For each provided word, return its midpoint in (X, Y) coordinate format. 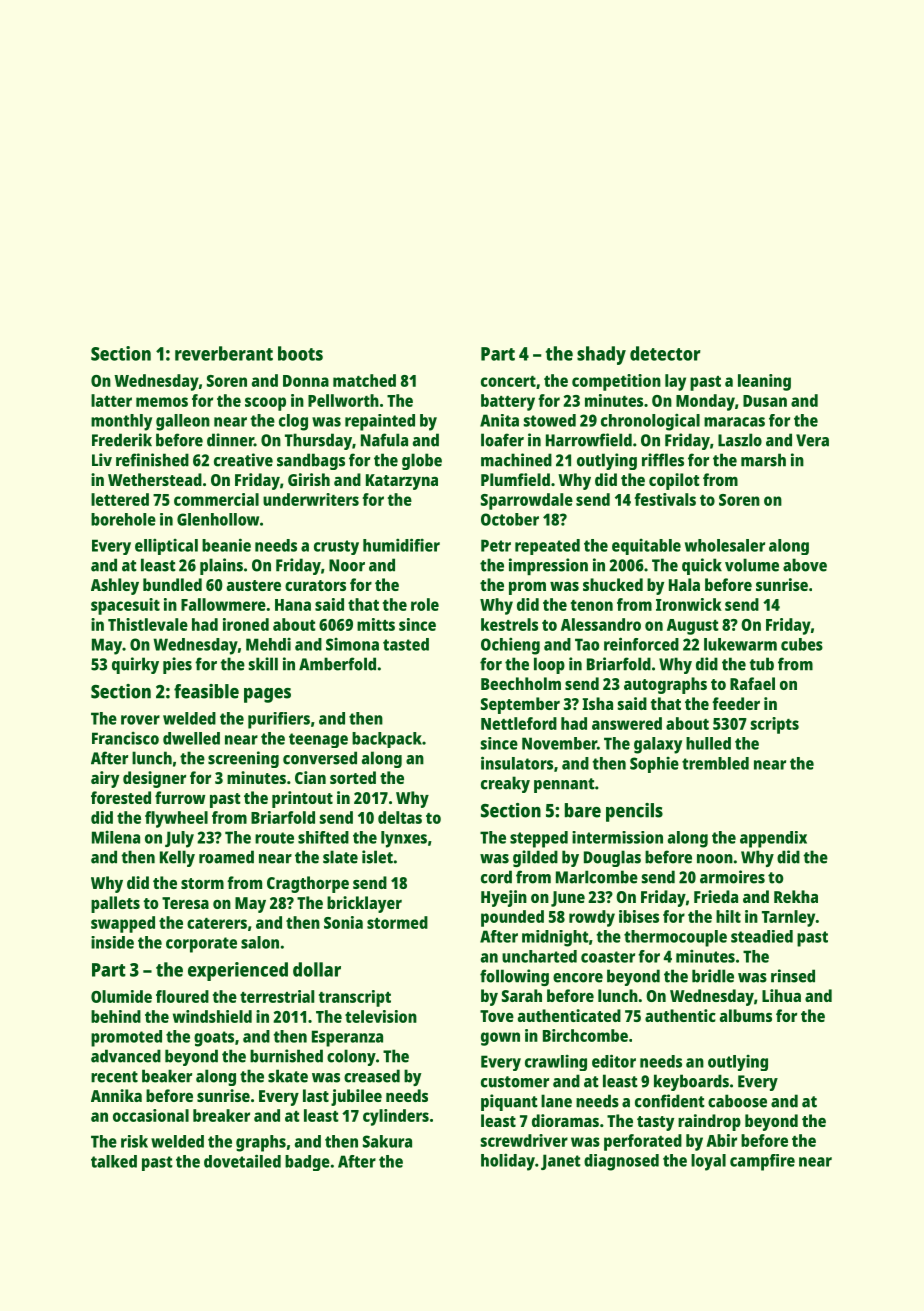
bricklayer (364, 904)
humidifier (401, 545)
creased (372, 1076)
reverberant (224, 353)
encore (578, 978)
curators (315, 585)
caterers (217, 923)
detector (665, 353)
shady (601, 355)
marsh (763, 460)
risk (134, 1141)
